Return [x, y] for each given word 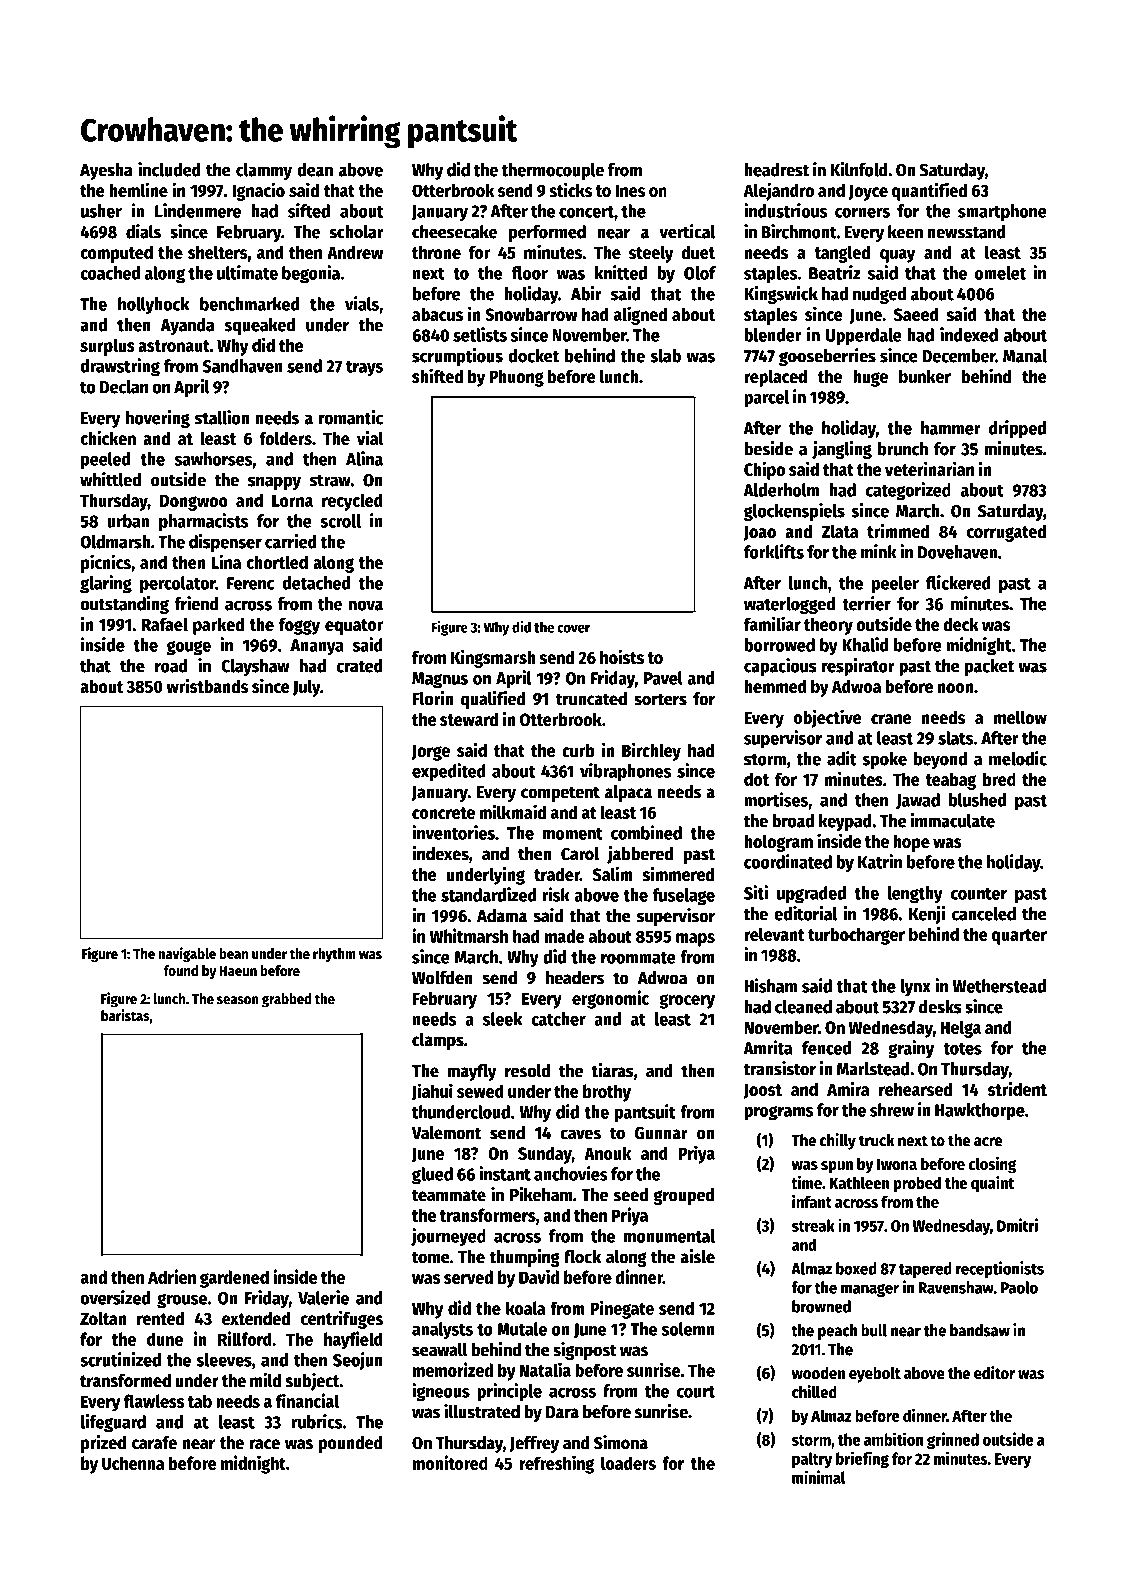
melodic [1018, 758]
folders [285, 438]
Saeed [916, 314]
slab [666, 356]
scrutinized [120, 1359]
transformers [488, 1215]
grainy [911, 1049]
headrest [776, 170]
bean [233, 953]
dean [315, 170]
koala [526, 1308]
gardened [234, 1279]
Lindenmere [198, 210]
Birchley [651, 751]
